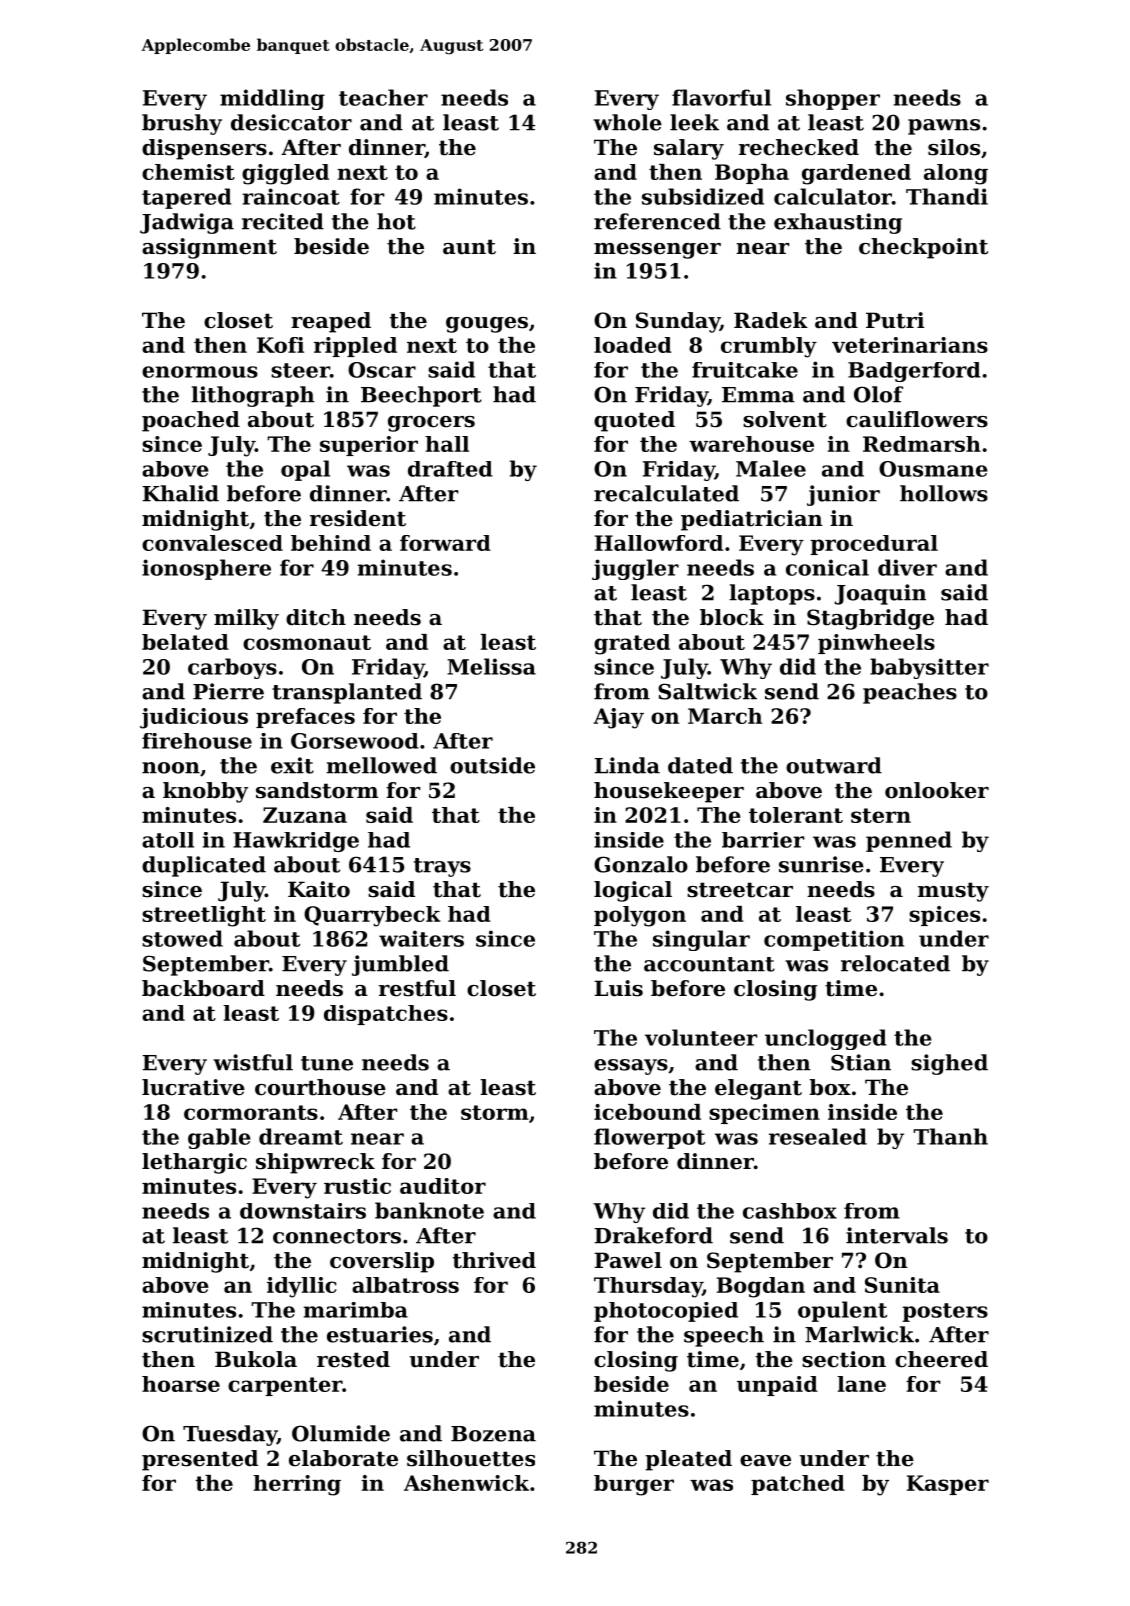 The width and height of the screenshot is (1130, 1606). I want to click on gable, so click(219, 1138).
